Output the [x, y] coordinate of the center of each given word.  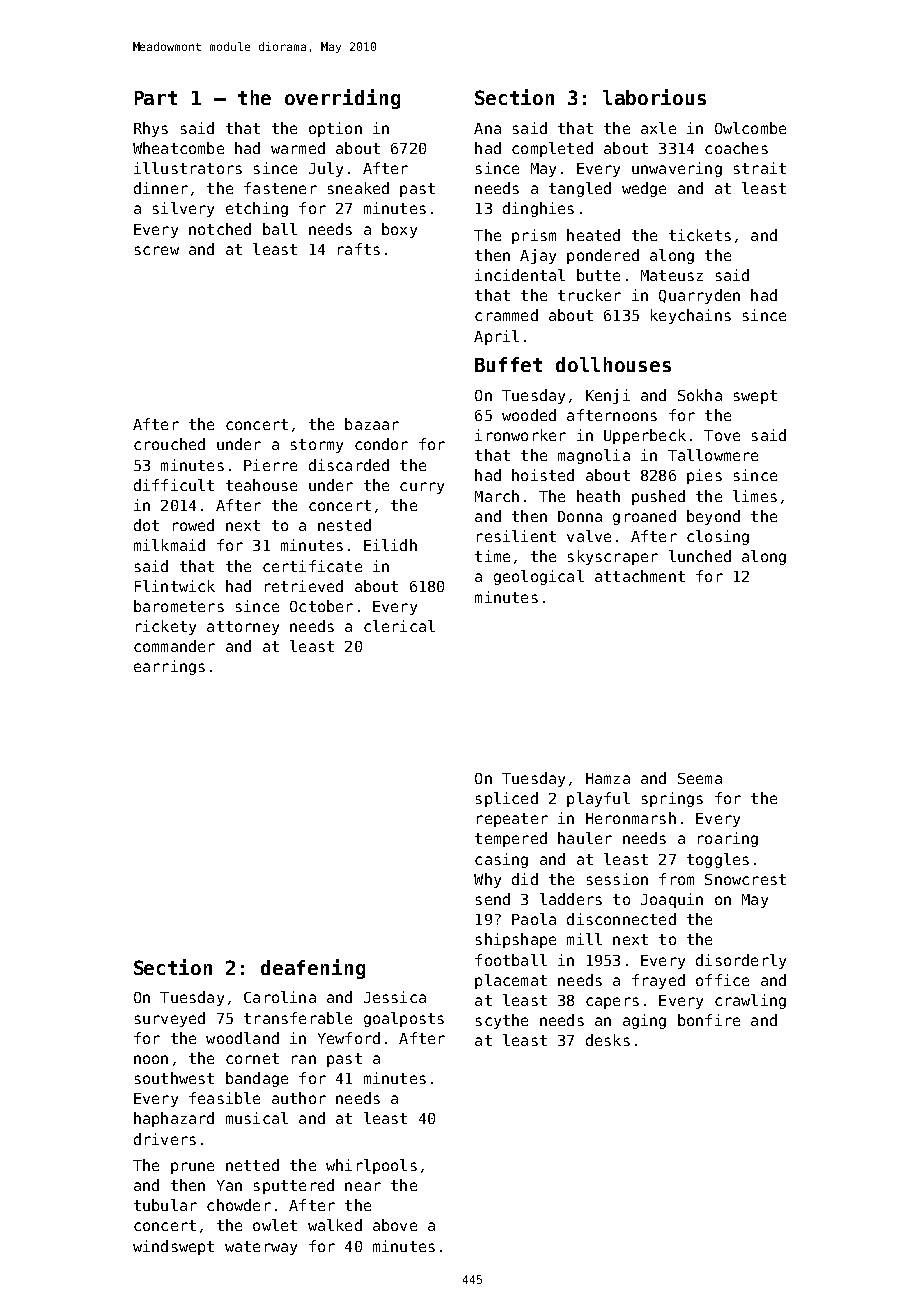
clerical [399, 626]
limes [755, 496]
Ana [487, 128]
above [395, 1225]
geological [539, 577]
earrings [169, 667]
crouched [169, 444]
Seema [700, 778]
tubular [165, 1205]
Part [156, 98]
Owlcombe [750, 128]
